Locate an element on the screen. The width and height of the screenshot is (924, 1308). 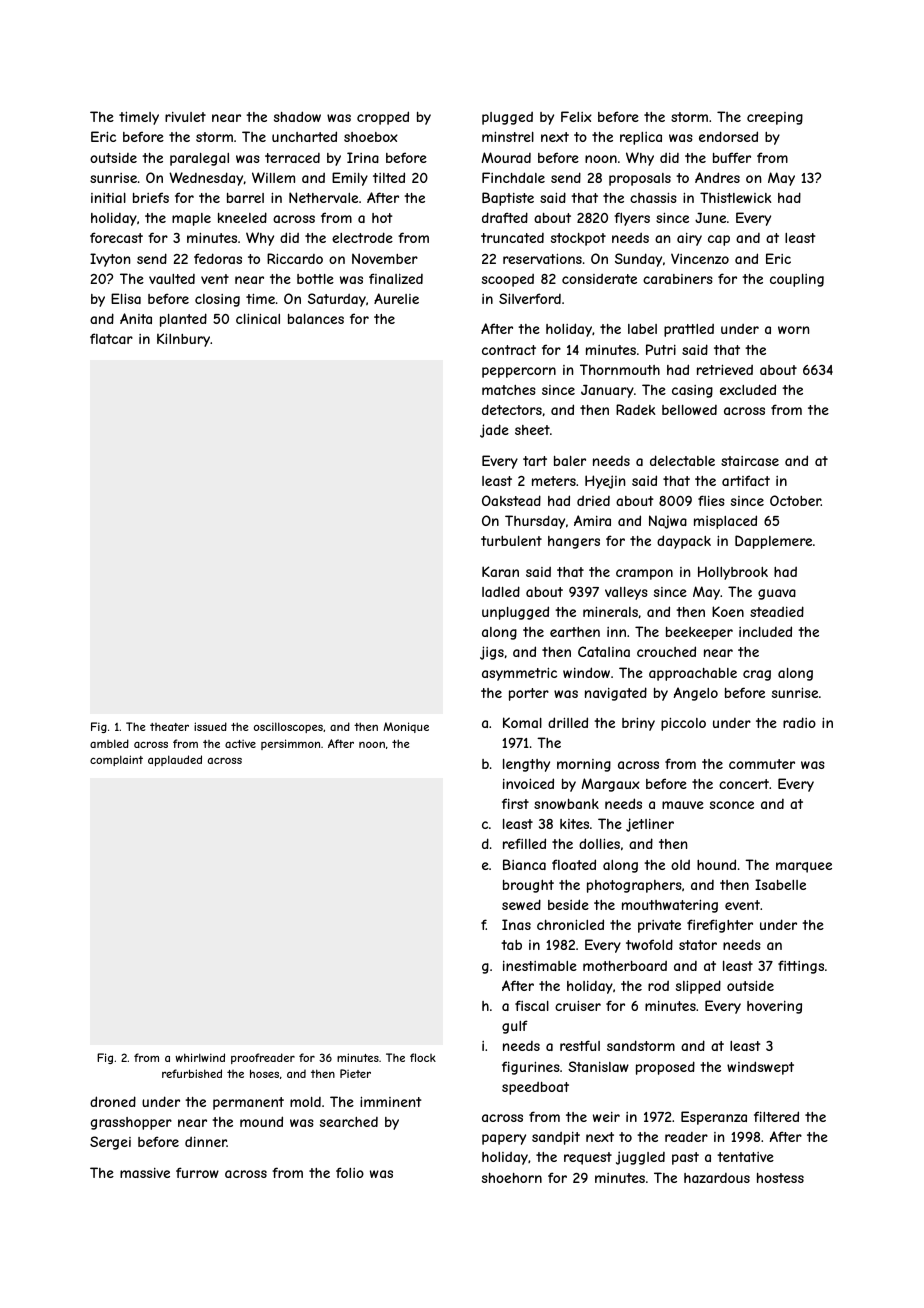
Thornmouth is located at coordinates (620, 369).
